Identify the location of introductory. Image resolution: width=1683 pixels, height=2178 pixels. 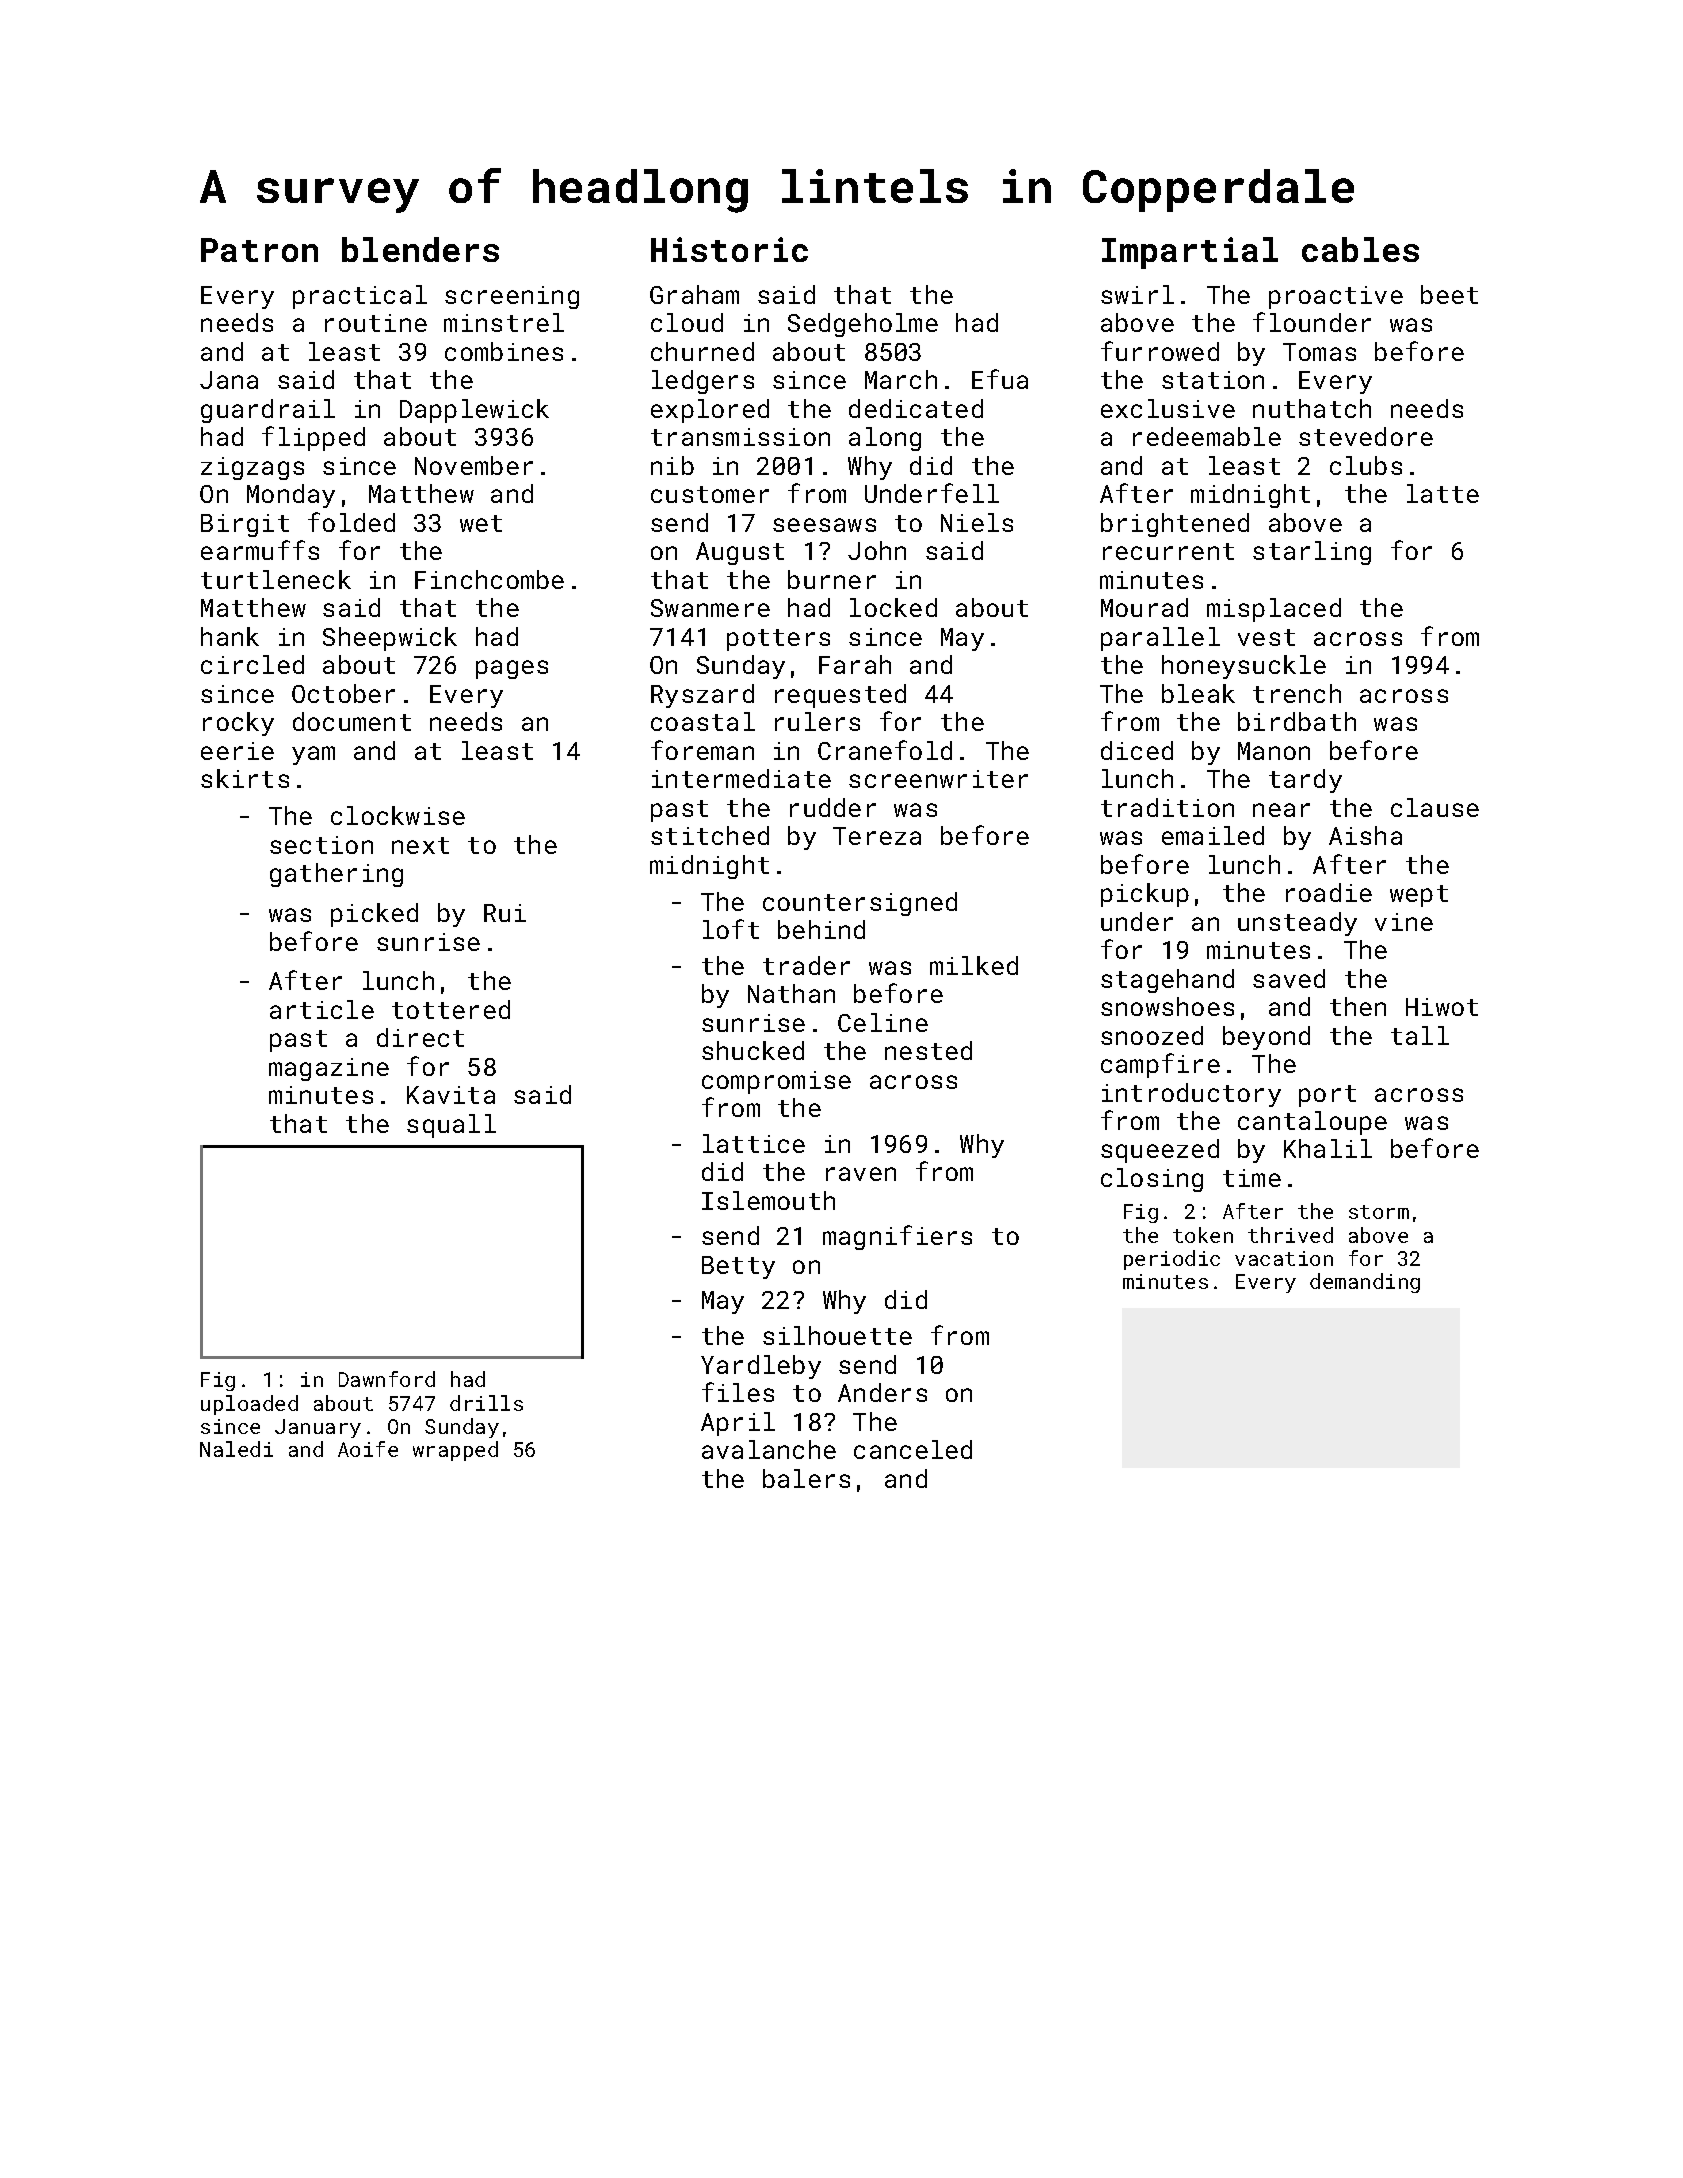
(1191, 1095).
